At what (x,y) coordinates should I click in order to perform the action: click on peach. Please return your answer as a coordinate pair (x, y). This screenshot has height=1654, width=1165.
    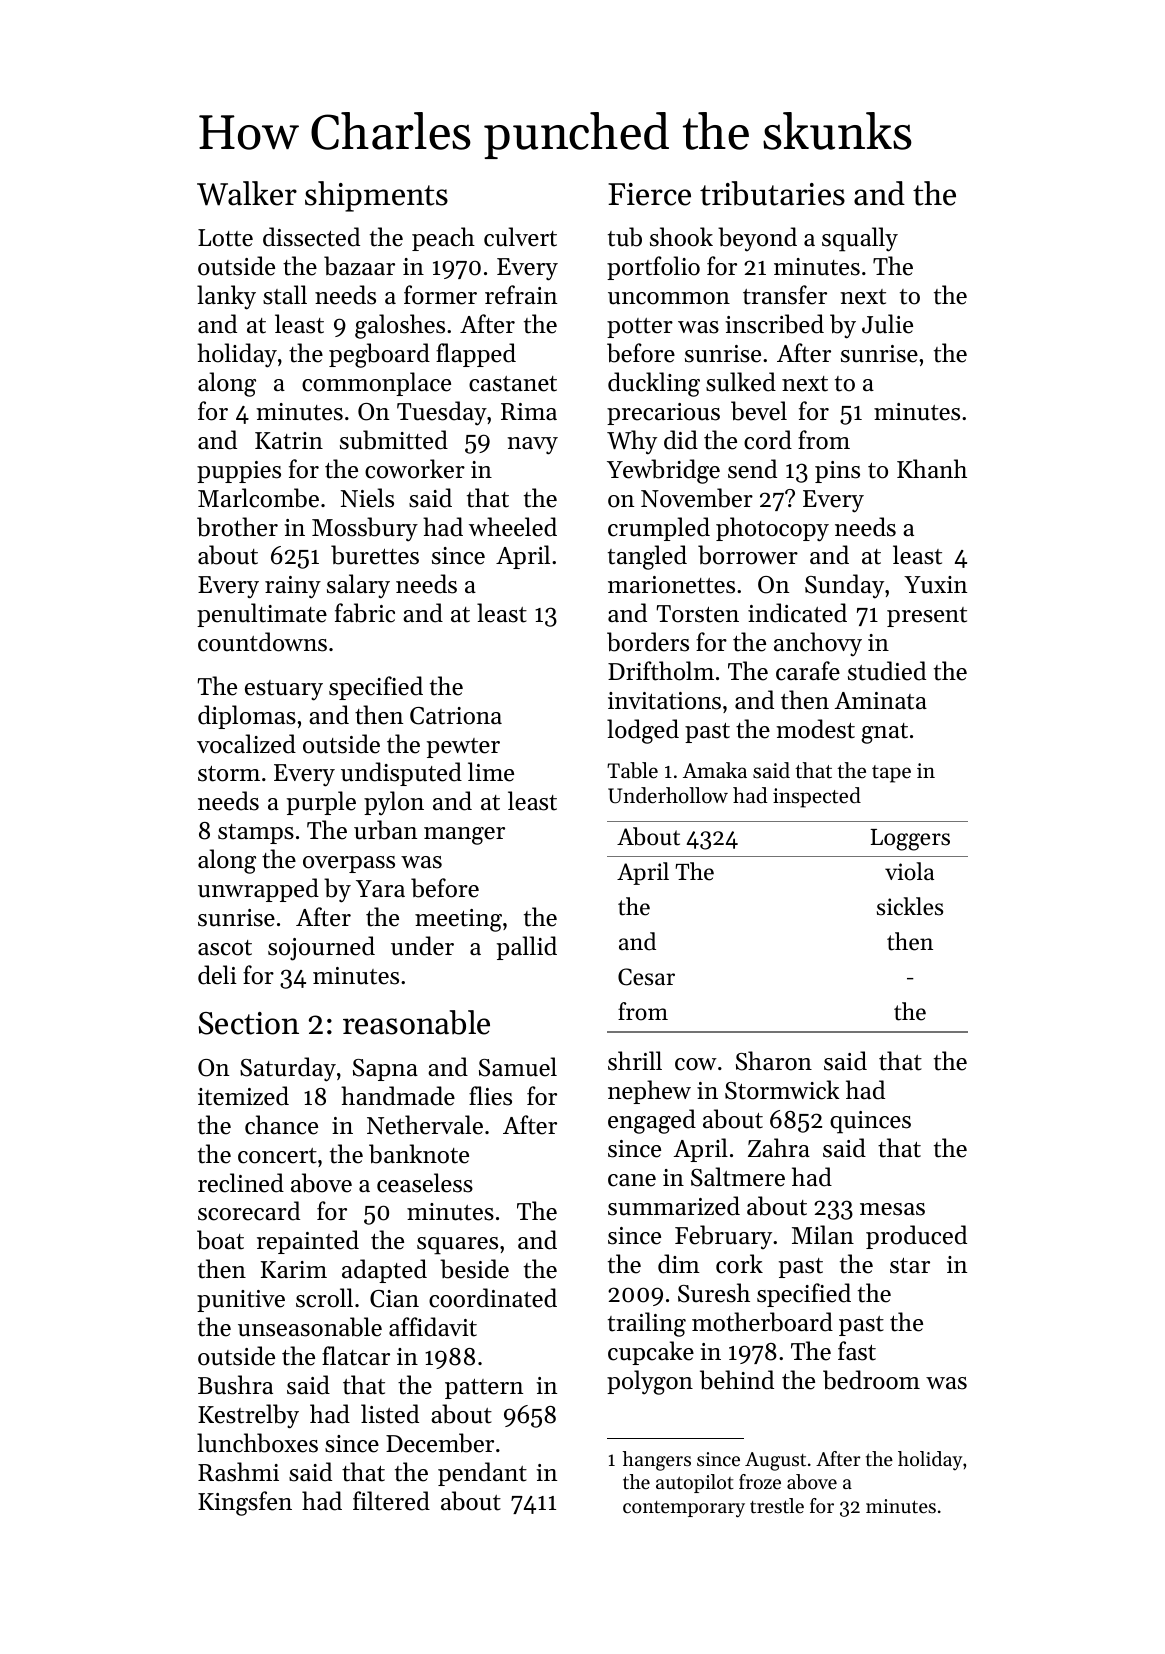
    Looking at the image, I should click on (443, 239).
